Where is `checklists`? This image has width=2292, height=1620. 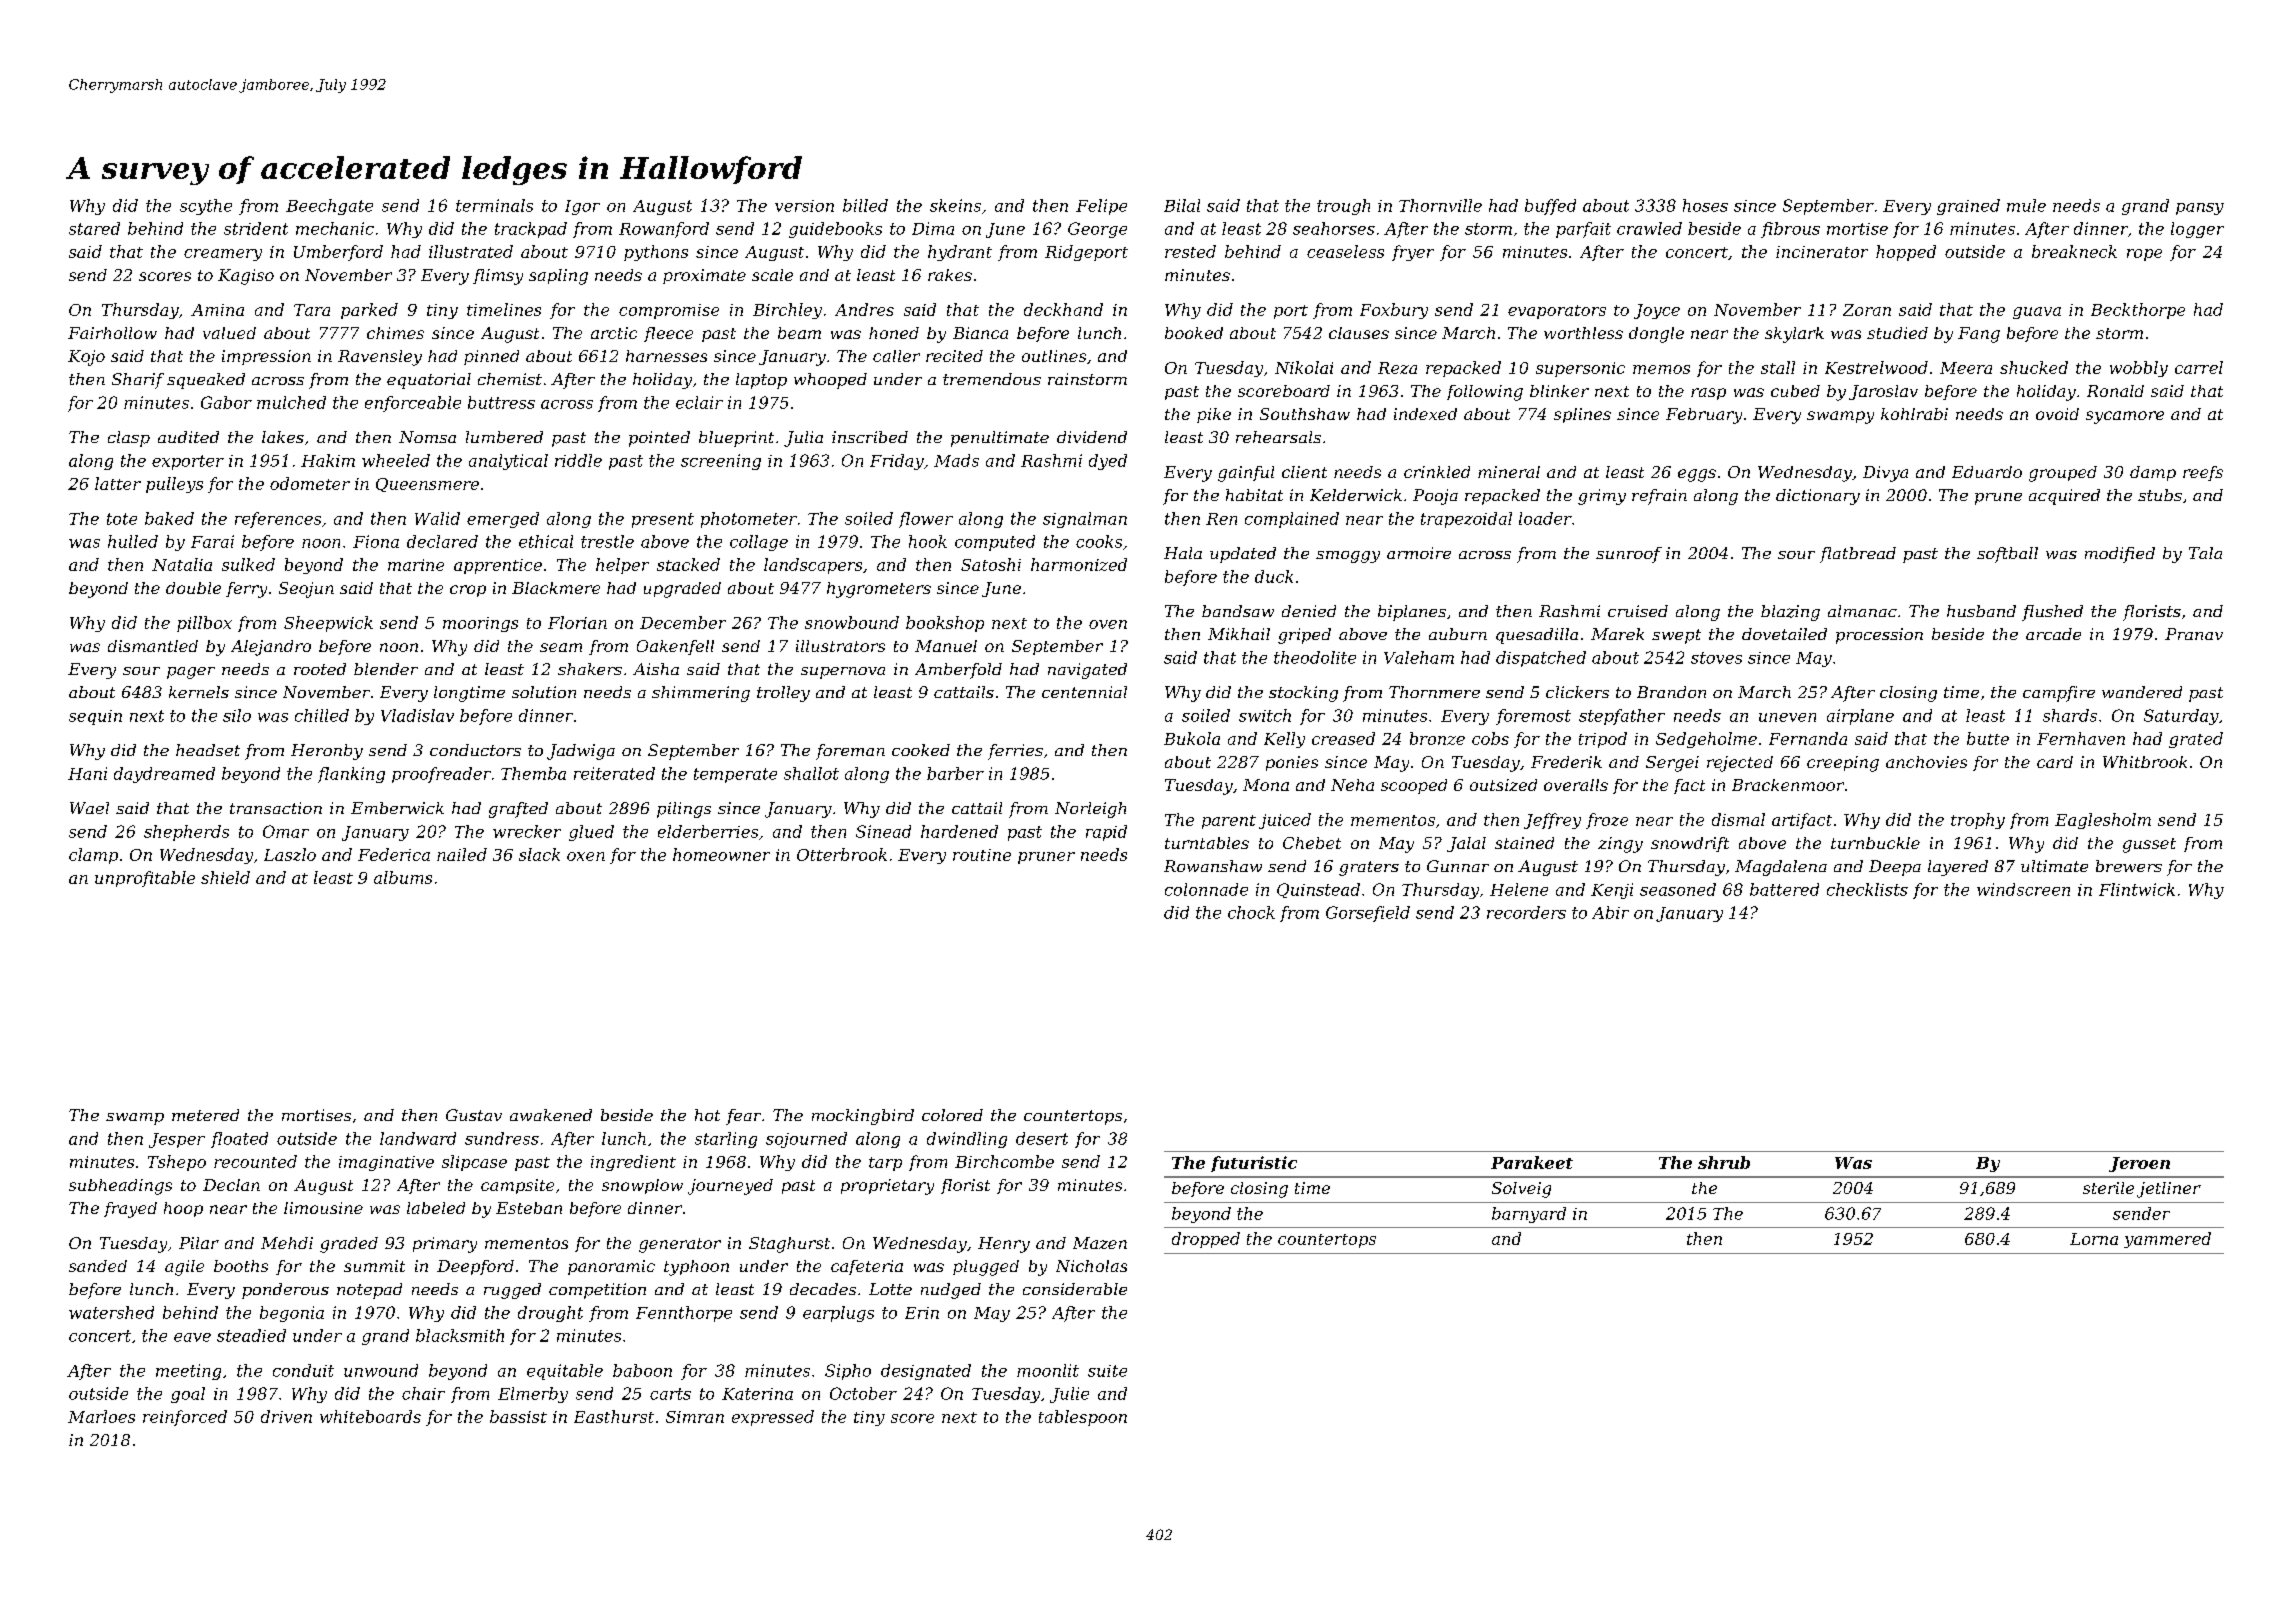
checklists is located at coordinates (1867, 889).
